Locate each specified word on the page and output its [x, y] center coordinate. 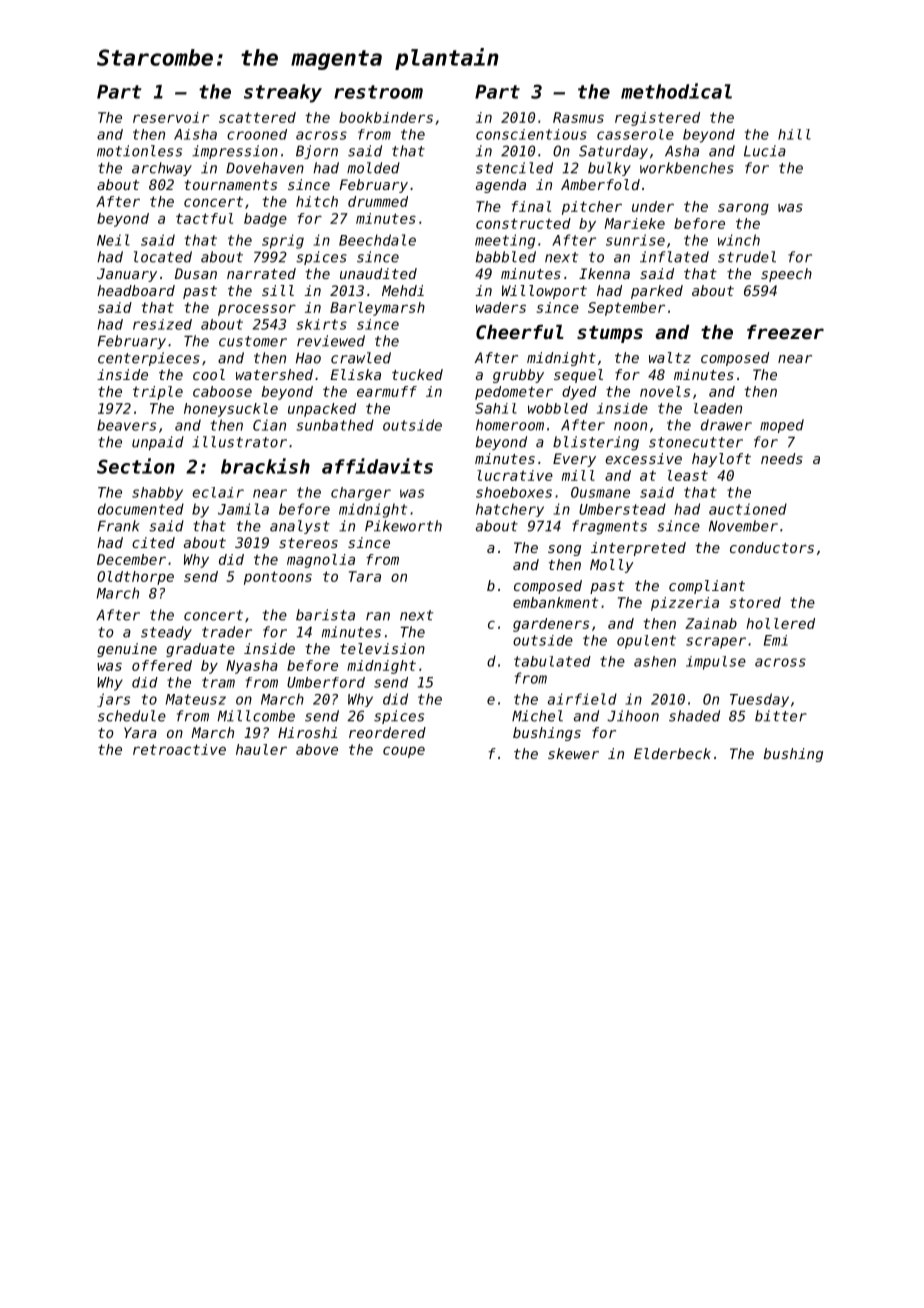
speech [786, 275]
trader [227, 632]
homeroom [510, 425]
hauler [261, 749]
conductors [772, 547]
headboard [136, 290]
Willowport [544, 292]
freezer [785, 332]
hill [794, 134]
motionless [139, 151]
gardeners [551, 625]
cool [209, 374]
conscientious [531, 134]
